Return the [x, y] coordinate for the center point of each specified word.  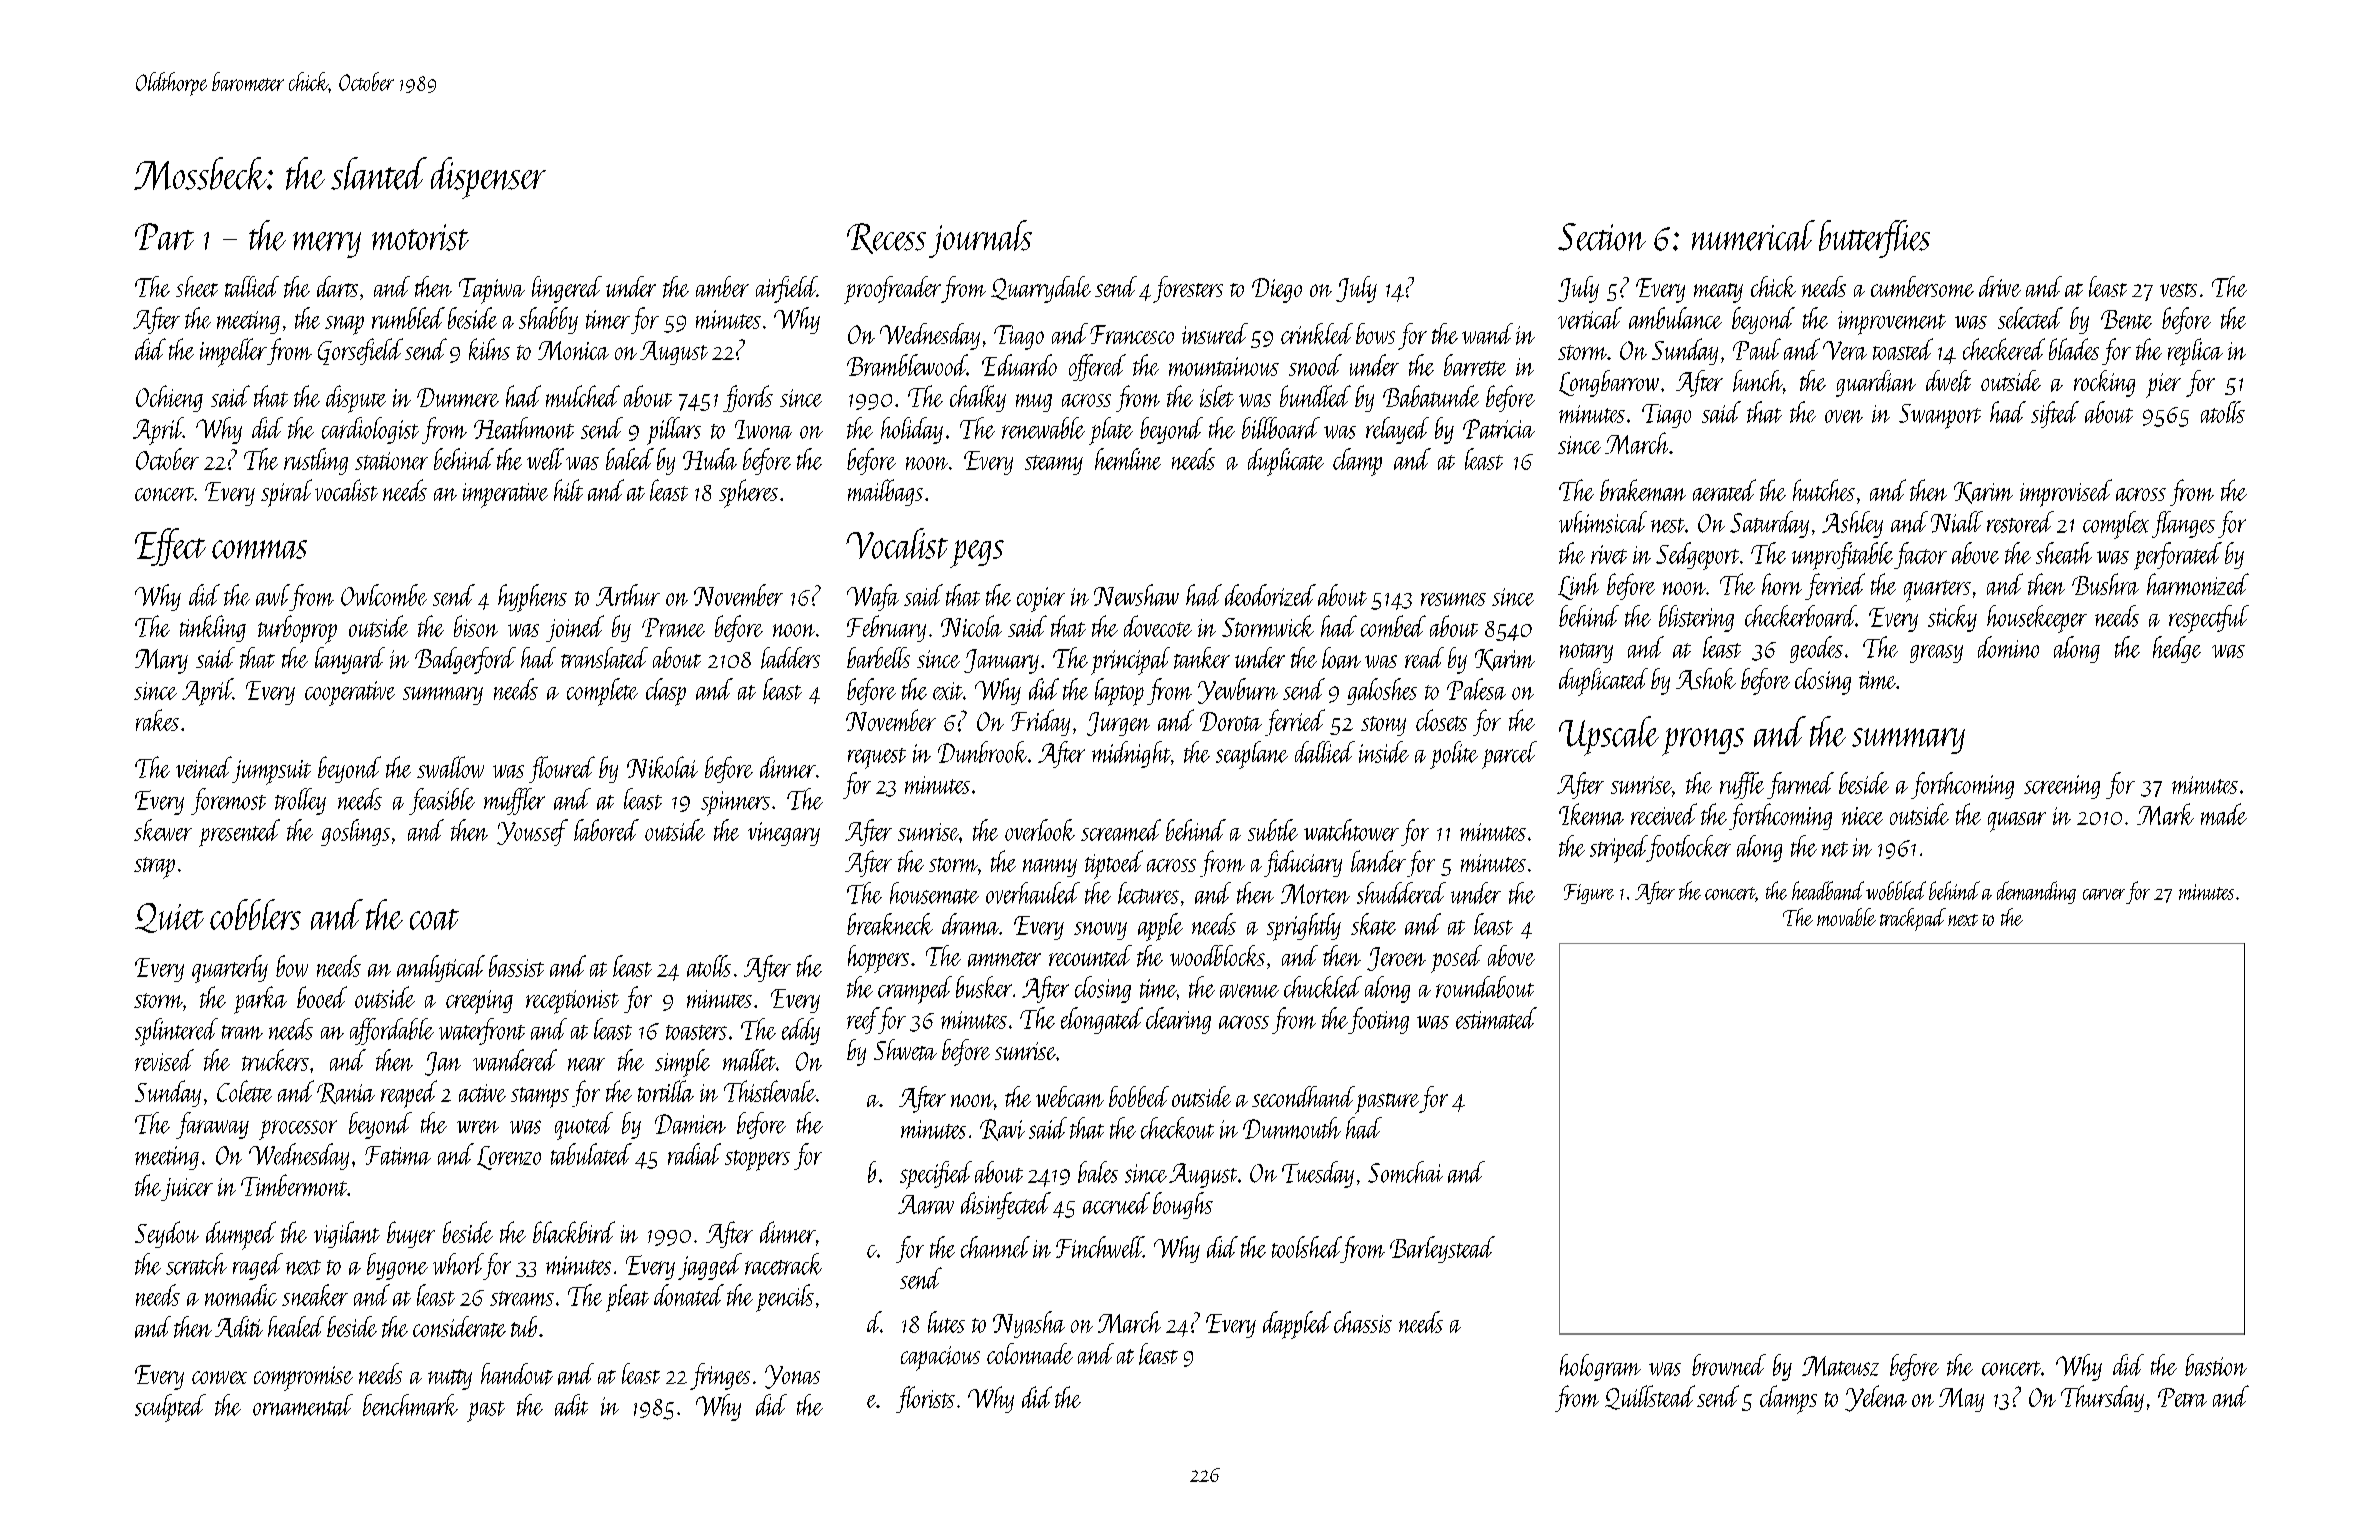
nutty [450, 1379]
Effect [170, 547]
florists [925, 1399]
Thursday [2102, 1398]
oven [1844, 416]
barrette [1475, 365]
